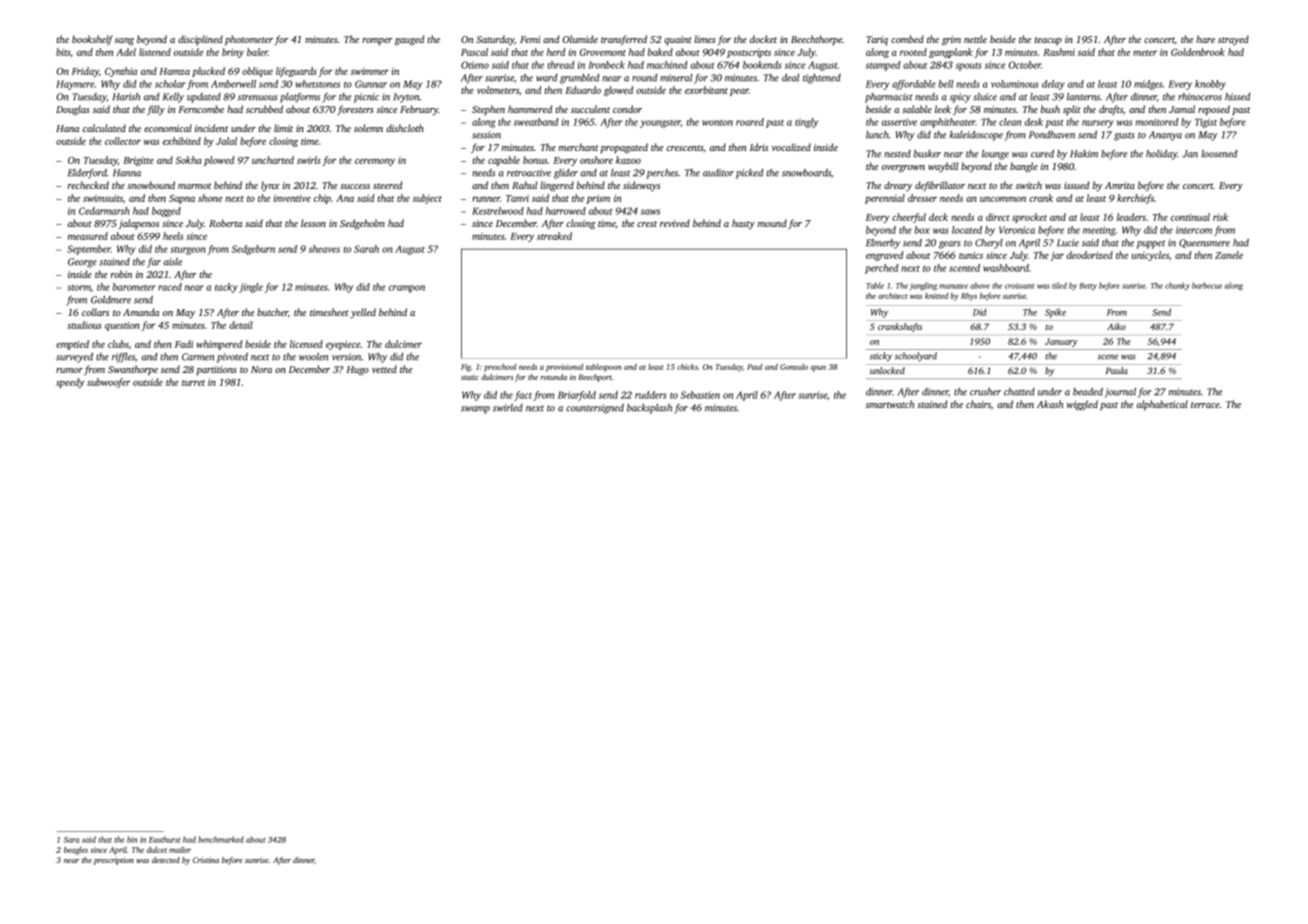 This screenshot has width=1308, height=924. Describe the element at coordinates (978, 404) in the screenshot. I see `chairs` at that location.
